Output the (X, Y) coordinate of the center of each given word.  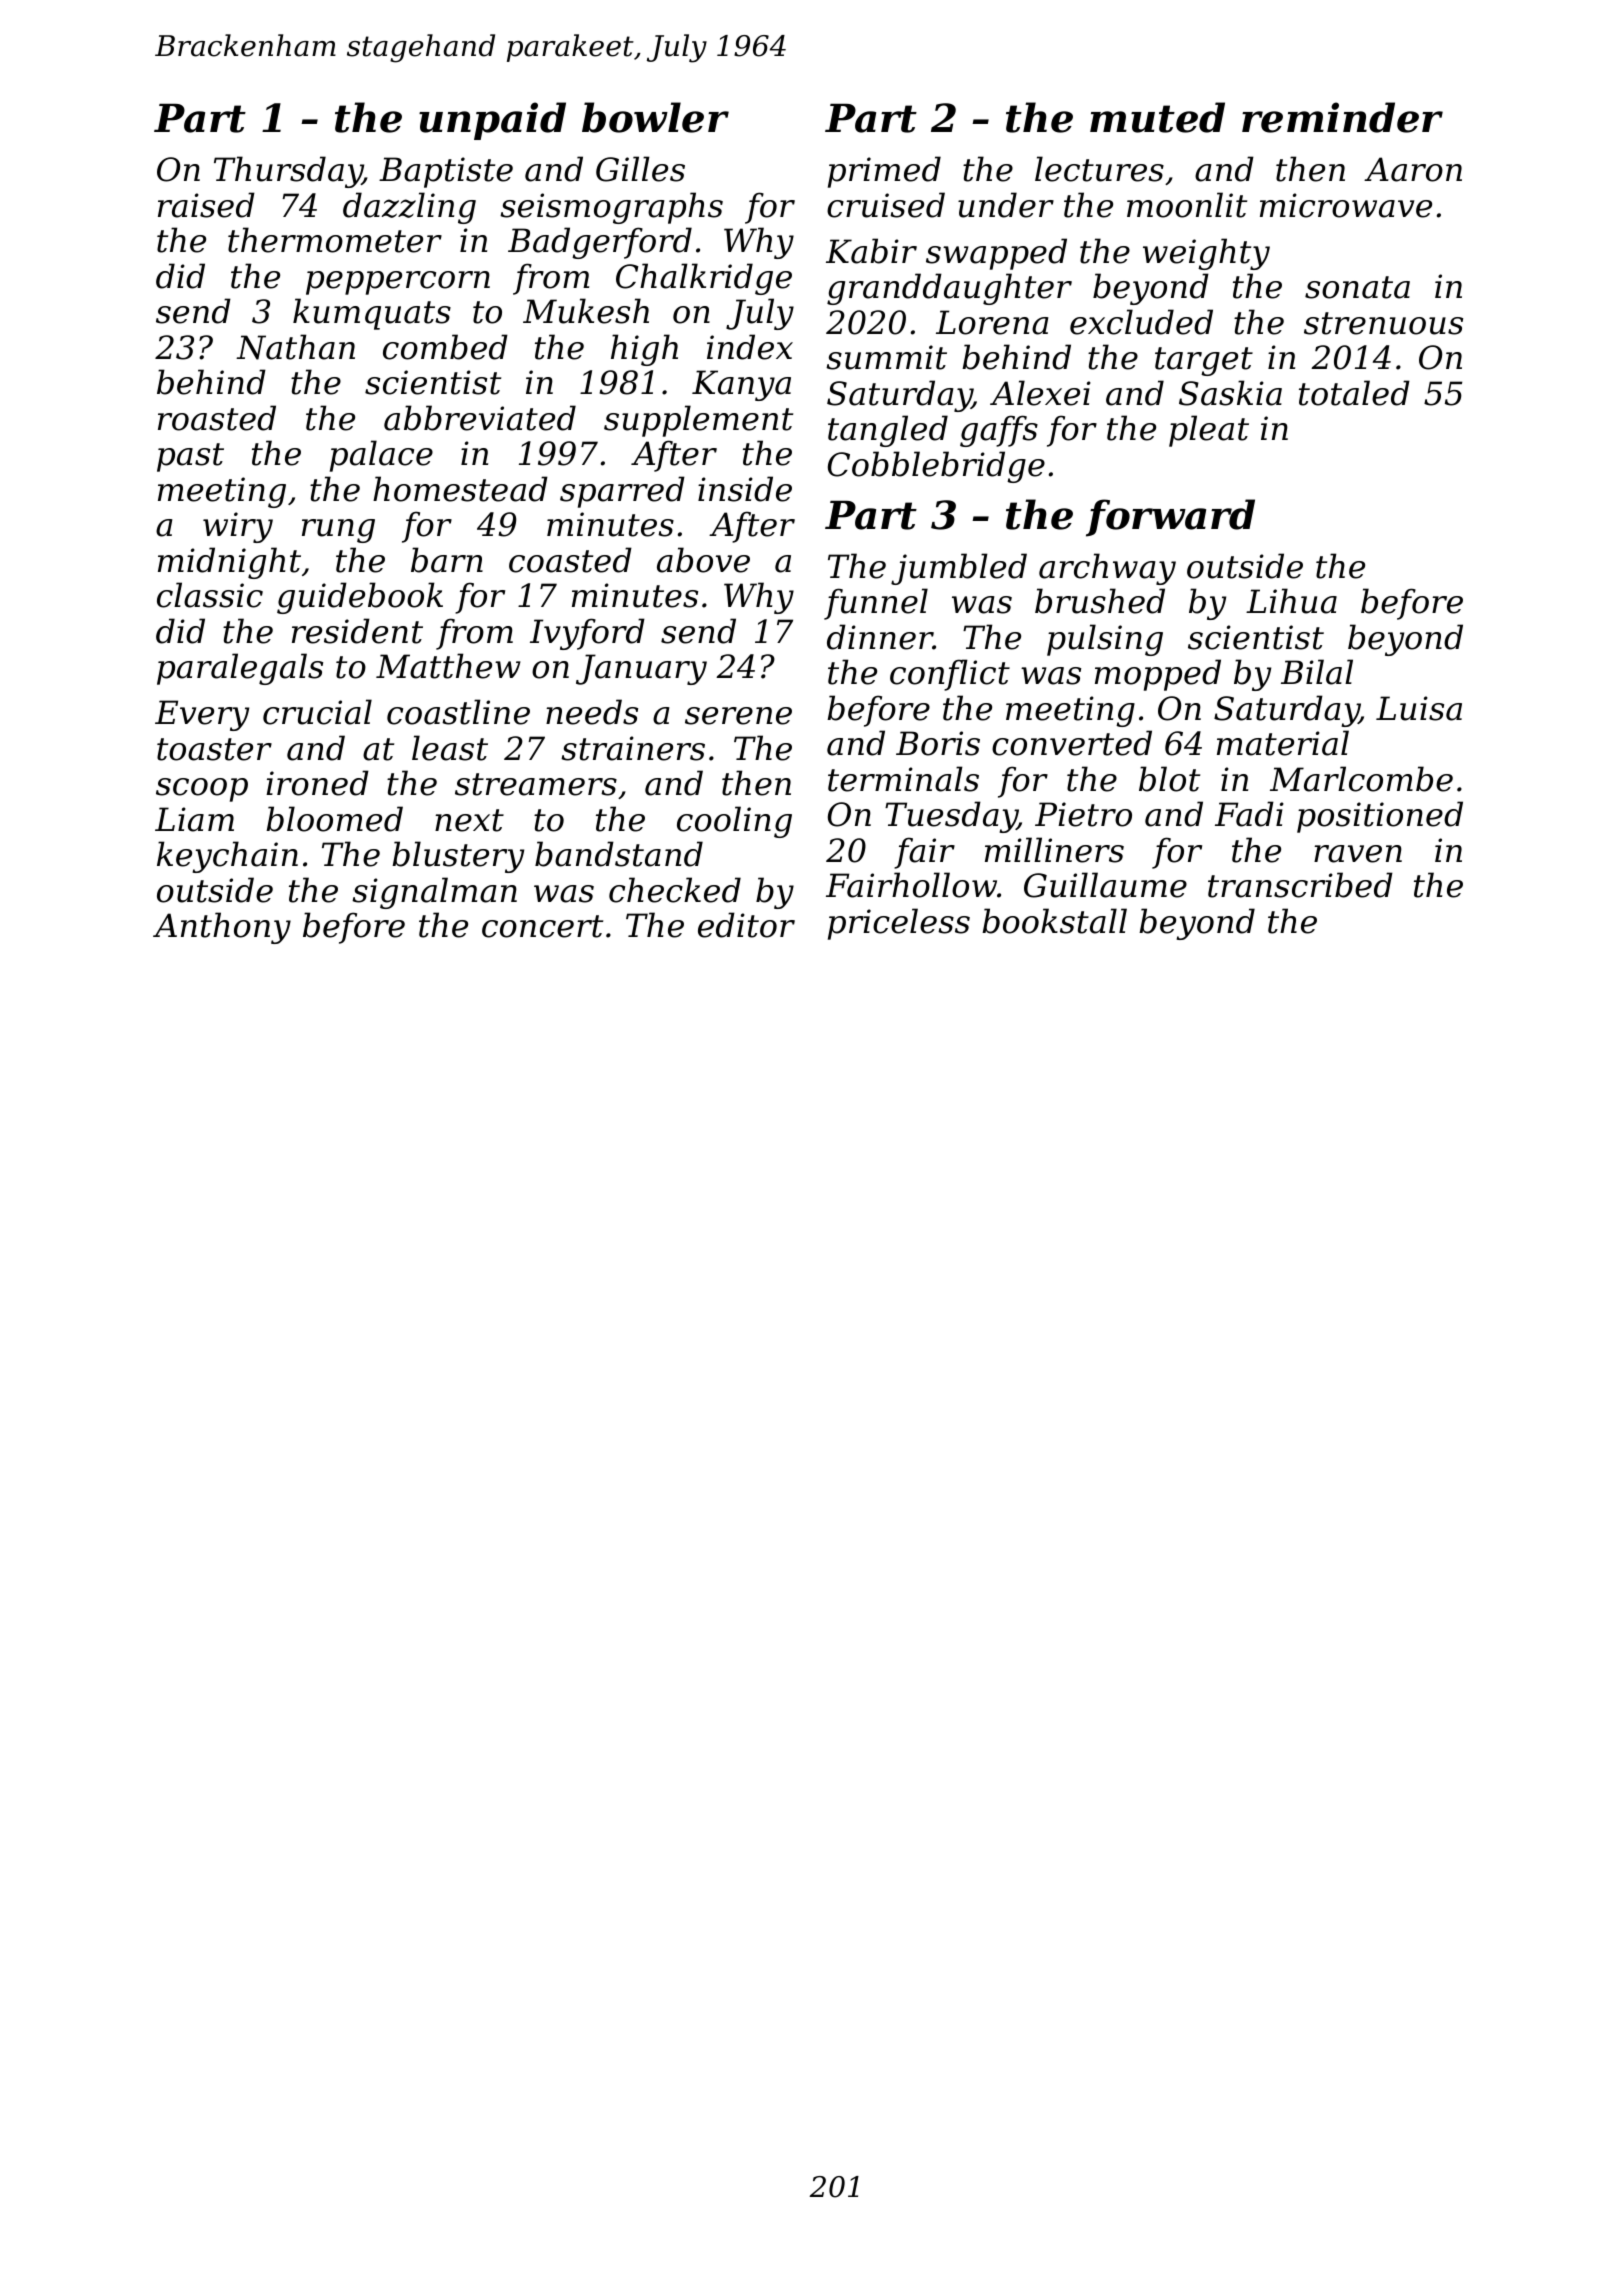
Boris (938, 743)
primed (884, 172)
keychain (227, 857)
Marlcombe (1361, 779)
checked (675, 890)
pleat (1209, 431)
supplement (698, 421)
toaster (214, 749)
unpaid (492, 121)
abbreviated (480, 418)
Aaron (1413, 169)
